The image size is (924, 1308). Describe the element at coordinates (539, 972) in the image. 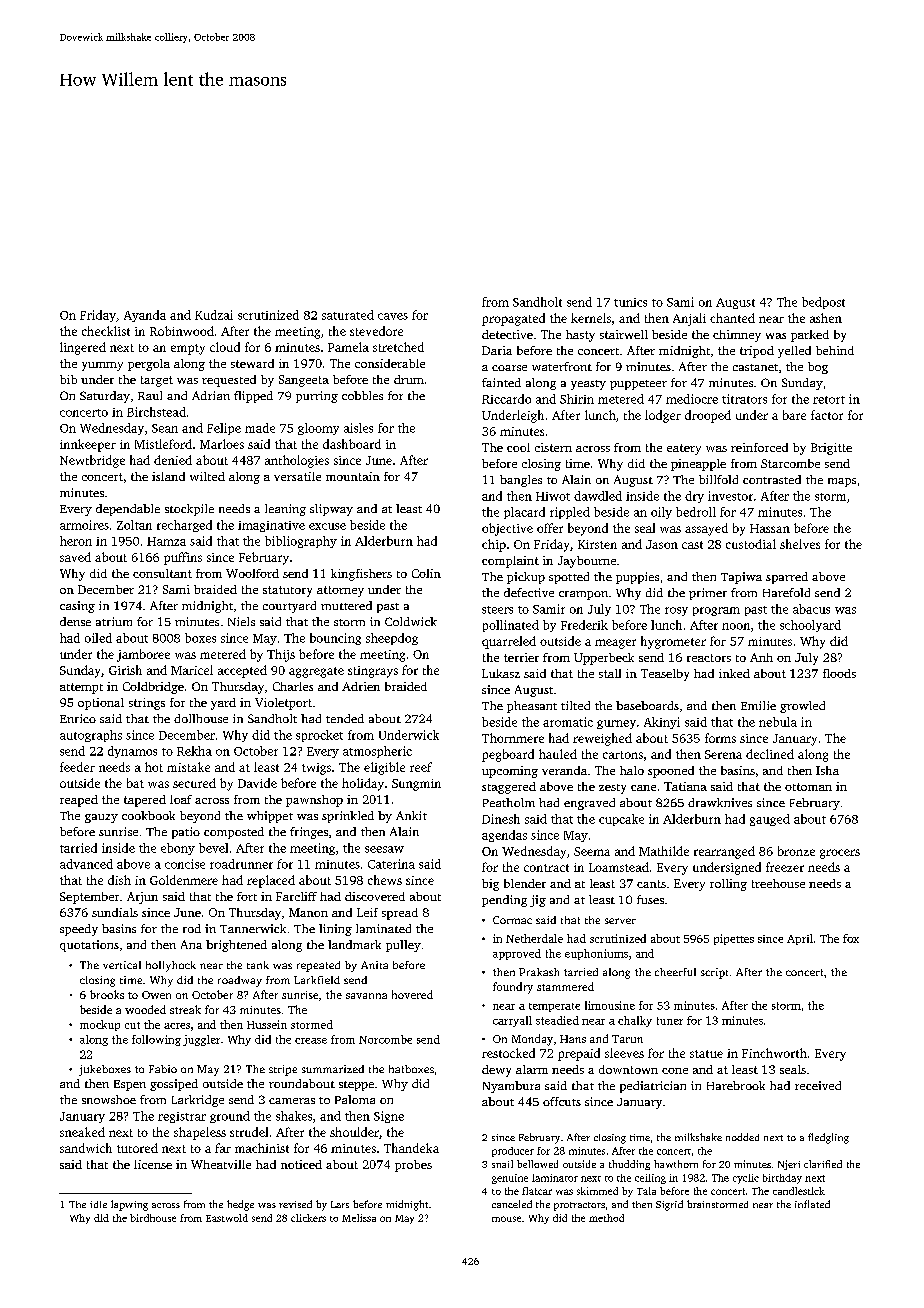

I see `Prakash` at that location.
